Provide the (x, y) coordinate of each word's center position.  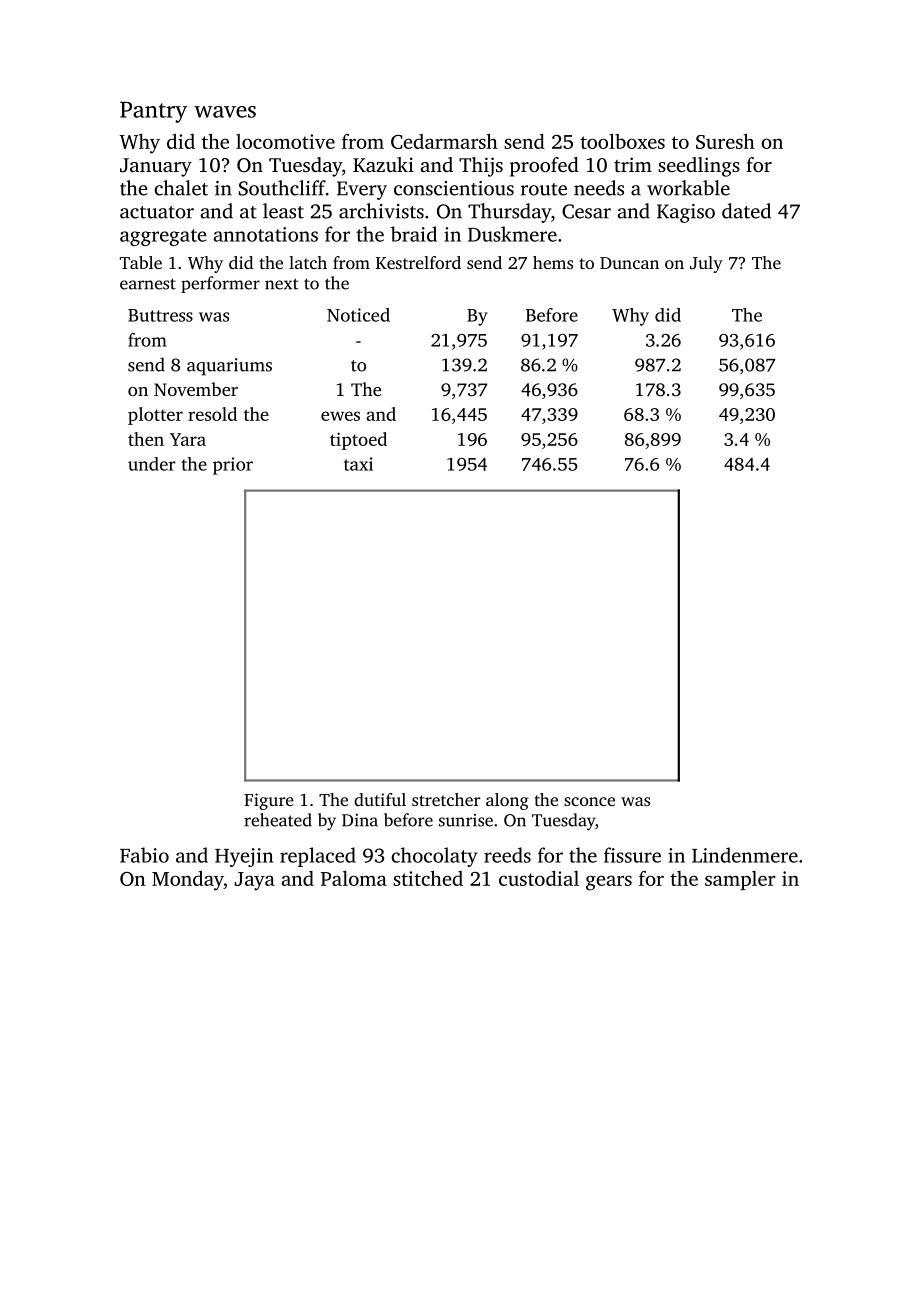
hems (553, 262)
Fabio (144, 855)
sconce (589, 801)
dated (746, 211)
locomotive (285, 141)
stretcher (446, 799)
